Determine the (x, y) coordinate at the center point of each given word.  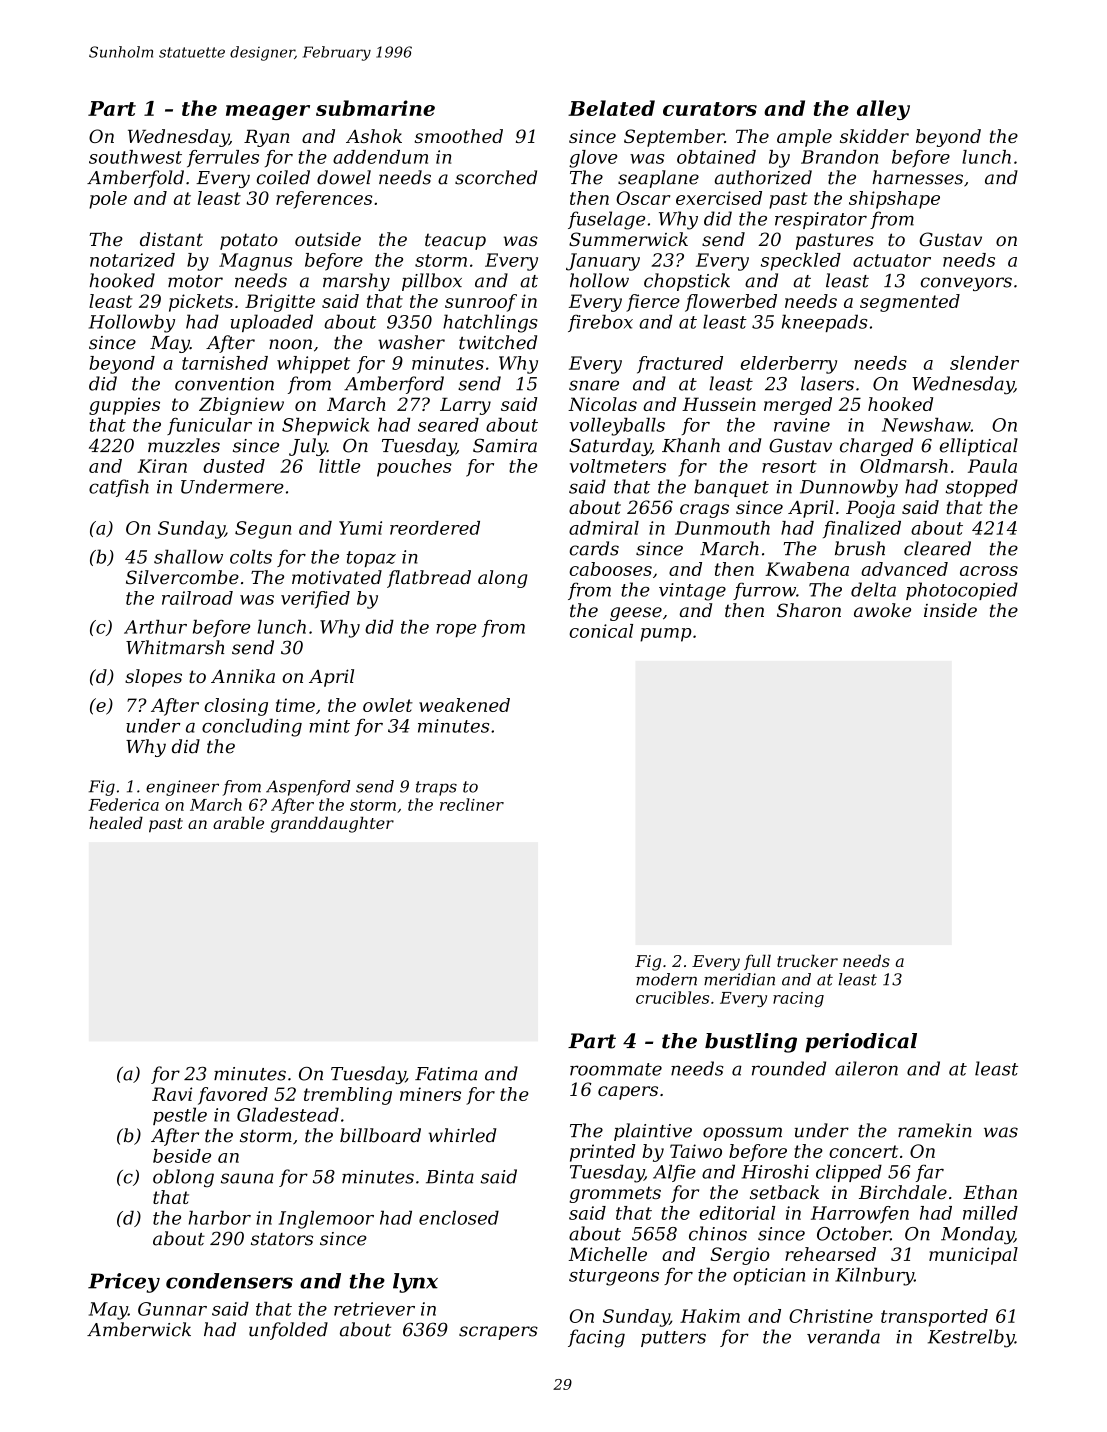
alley (883, 110)
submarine (375, 108)
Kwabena (807, 569)
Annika (243, 676)
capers (628, 1093)
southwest (135, 157)
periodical (861, 1043)
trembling (348, 1096)
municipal (973, 1256)
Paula (992, 466)
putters (673, 1339)
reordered (435, 528)
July (308, 447)
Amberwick (139, 1329)
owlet (388, 705)
